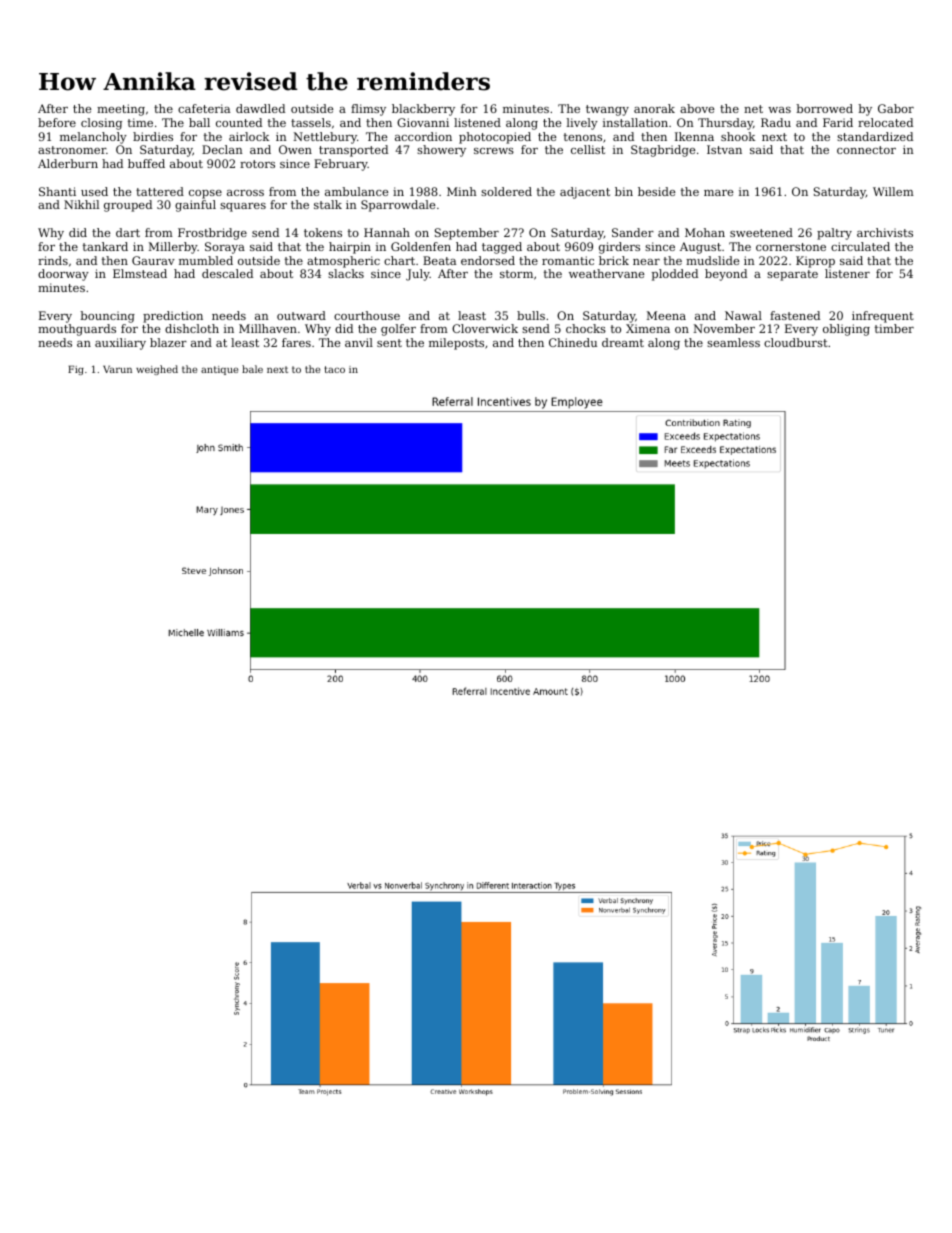  Describe the element at coordinates (885, 122) in the image. I see `relocated` at that location.
